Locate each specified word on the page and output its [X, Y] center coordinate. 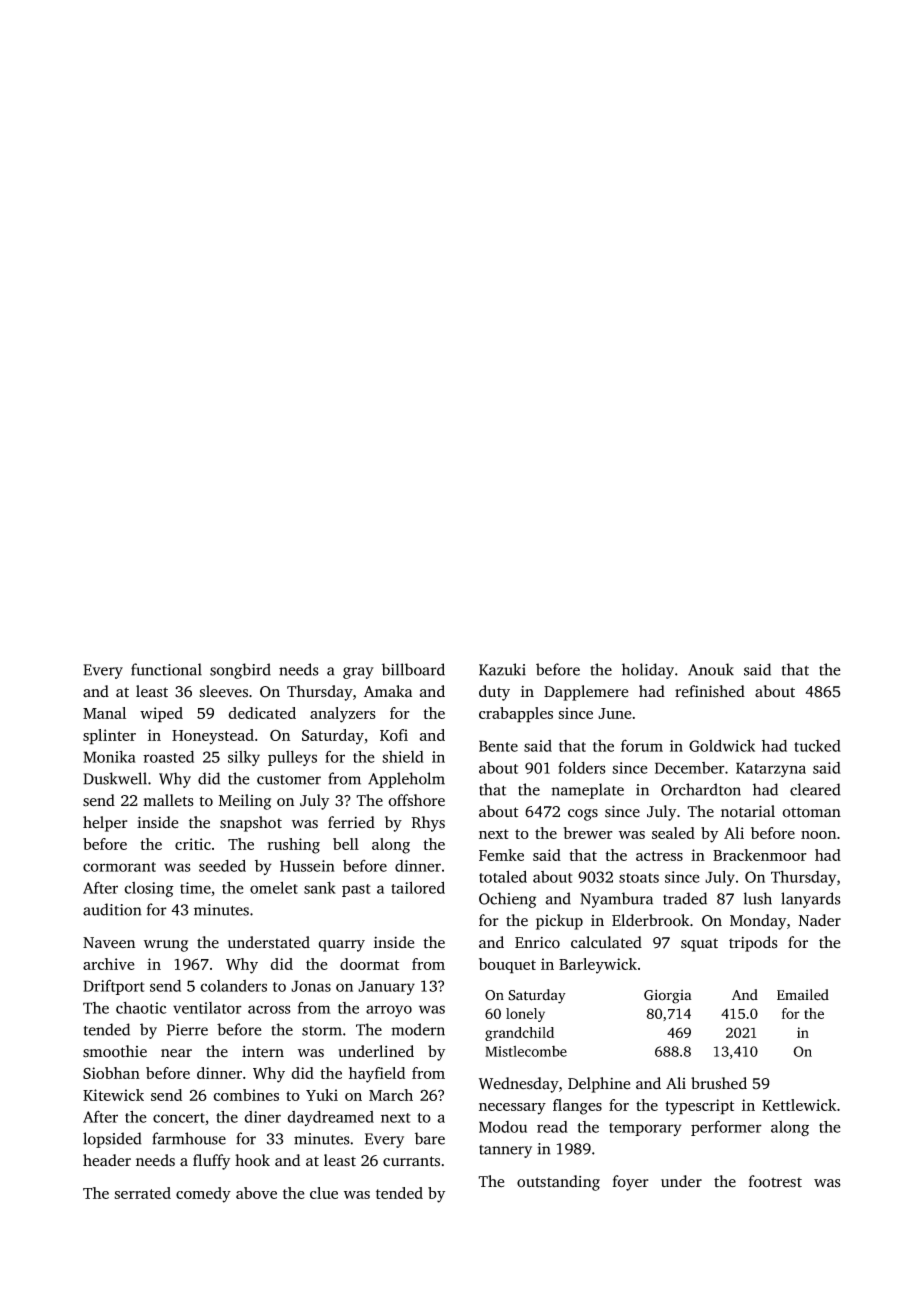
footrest [775, 1181]
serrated [142, 1193]
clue [324, 1193]
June [615, 713]
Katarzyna [771, 769]
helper [105, 824]
